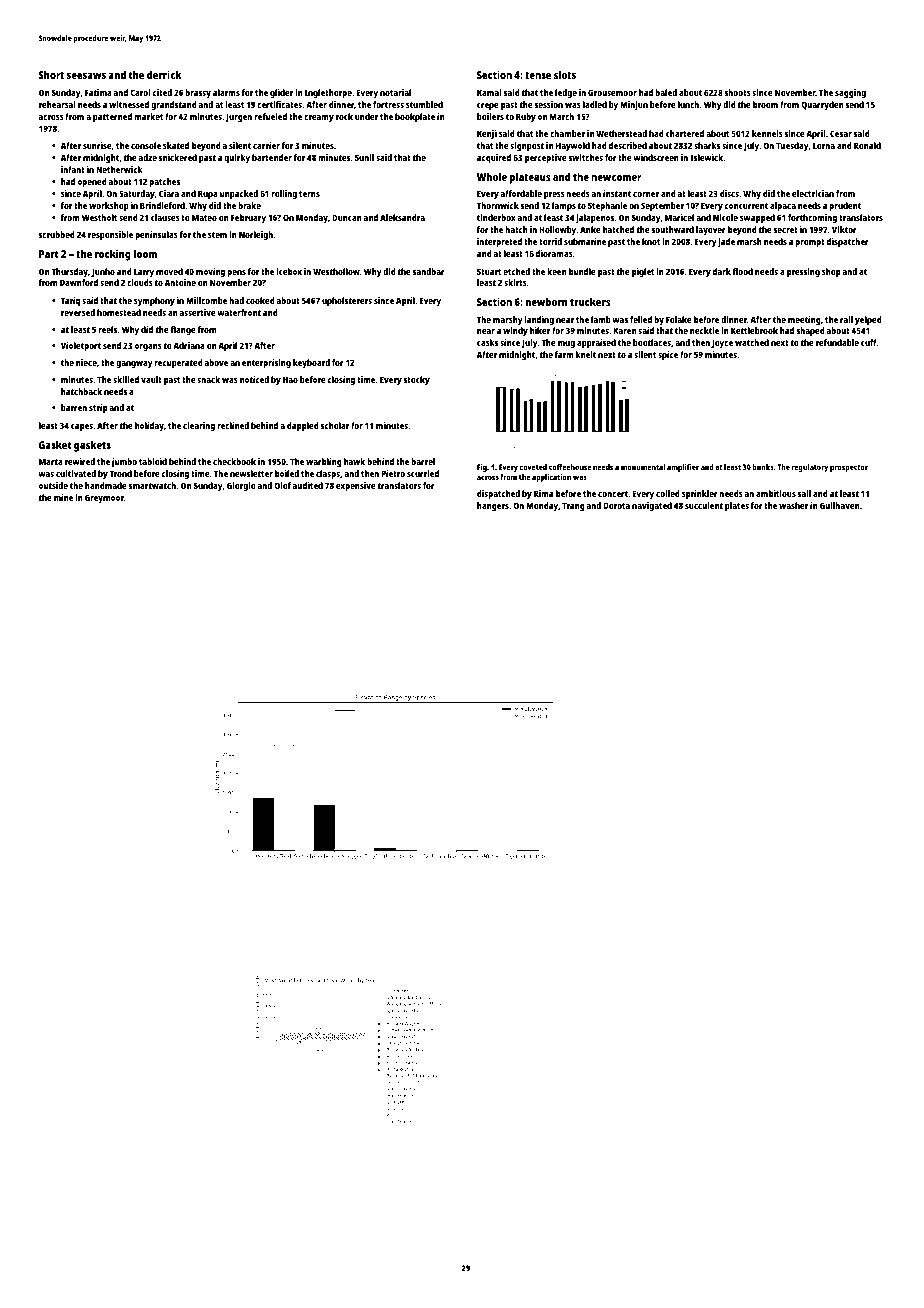  Describe the element at coordinates (164, 74) in the page. I see `derrick` at that location.
